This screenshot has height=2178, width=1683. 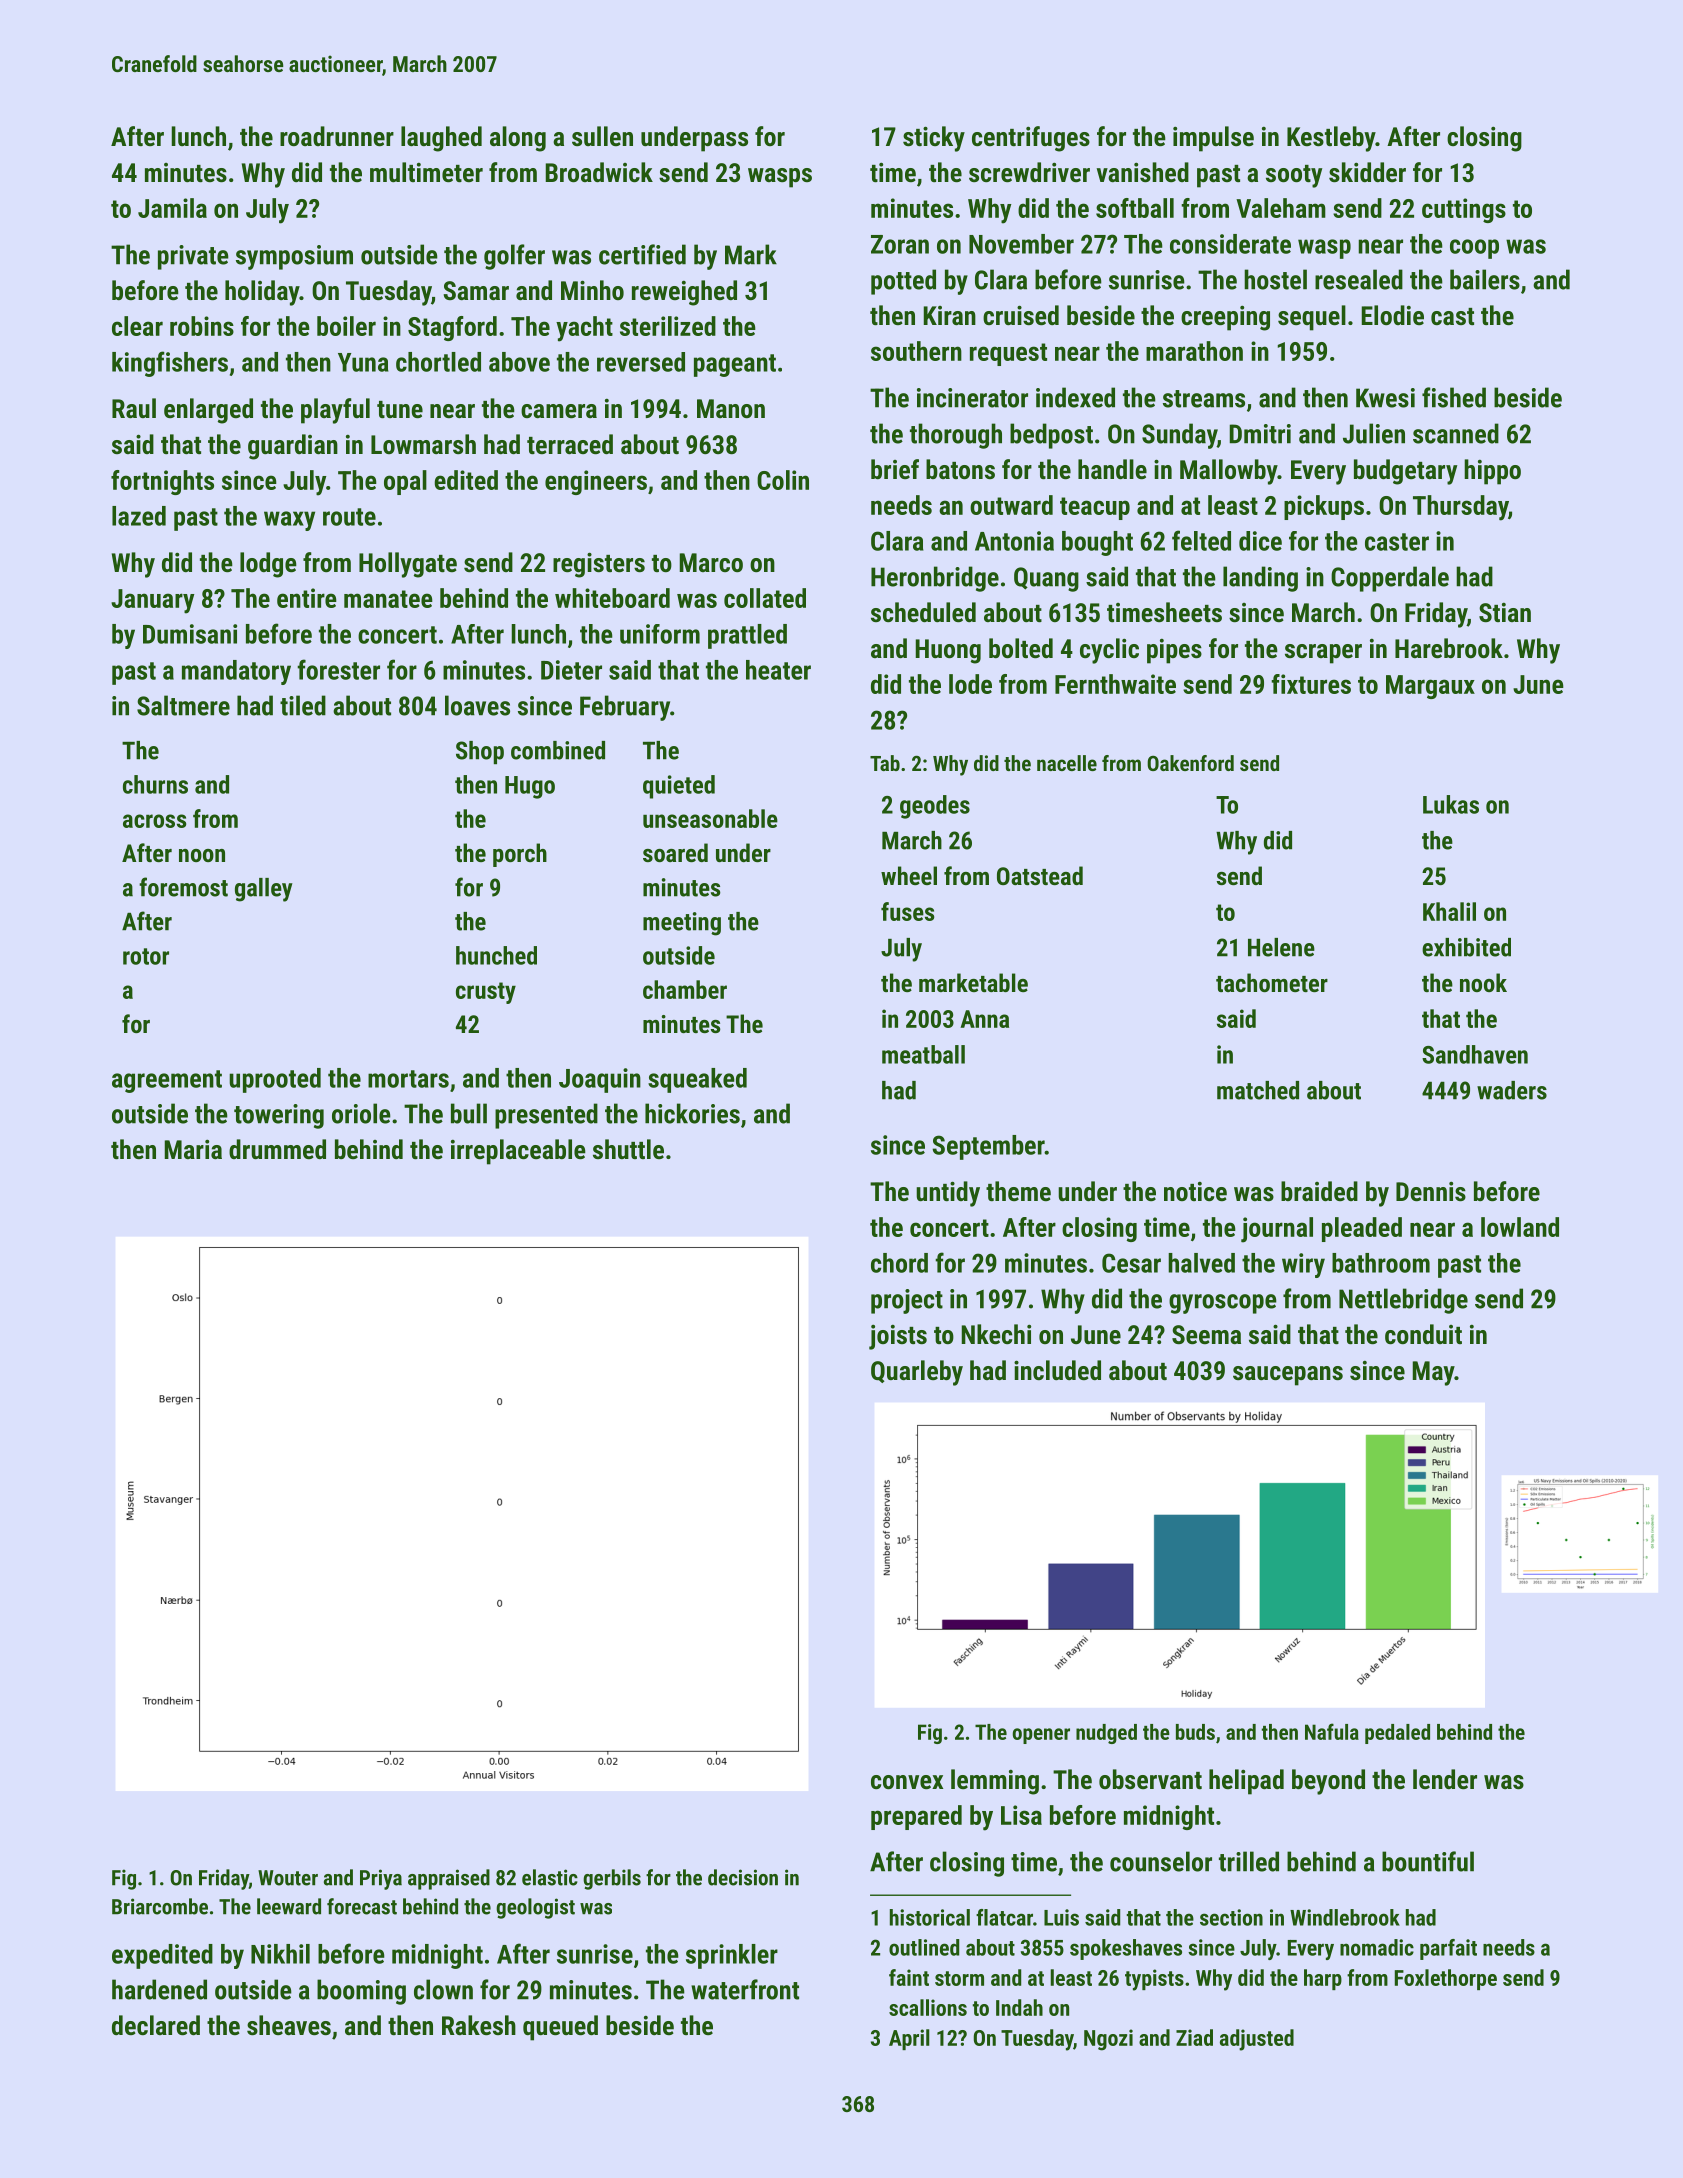 What do you see at coordinates (137, 326) in the screenshot?
I see `clear` at bounding box center [137, 326].
